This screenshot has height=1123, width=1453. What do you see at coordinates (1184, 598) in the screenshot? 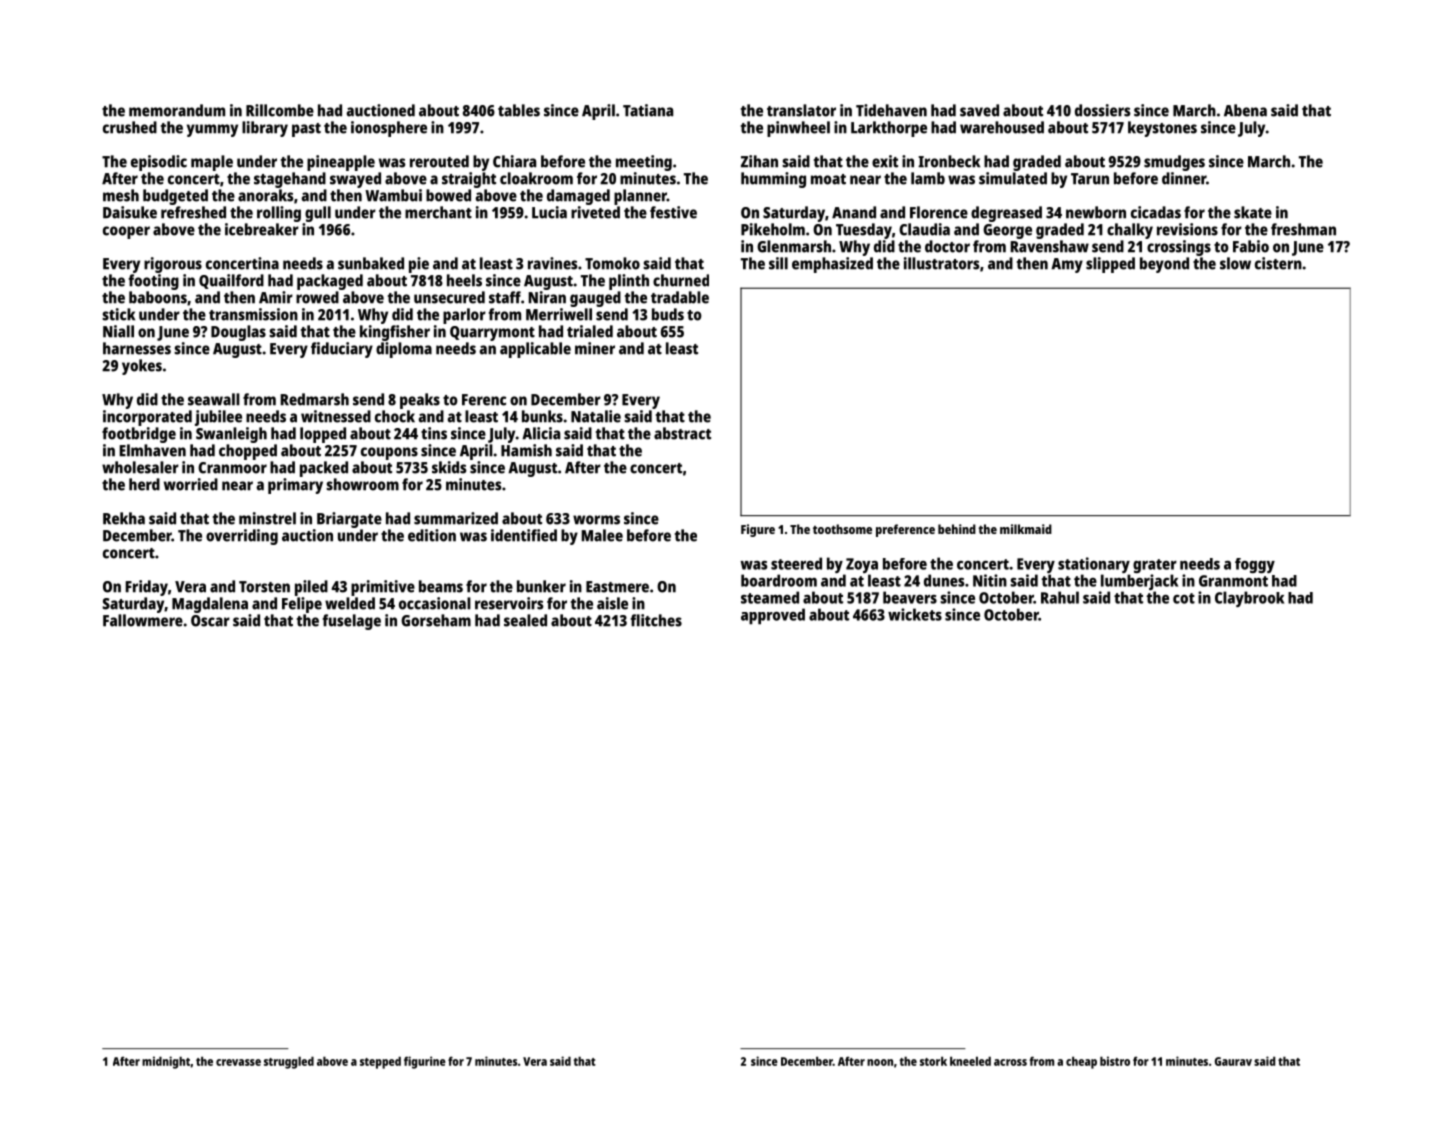
I see `cot` at bounding box center [1184, 598].
